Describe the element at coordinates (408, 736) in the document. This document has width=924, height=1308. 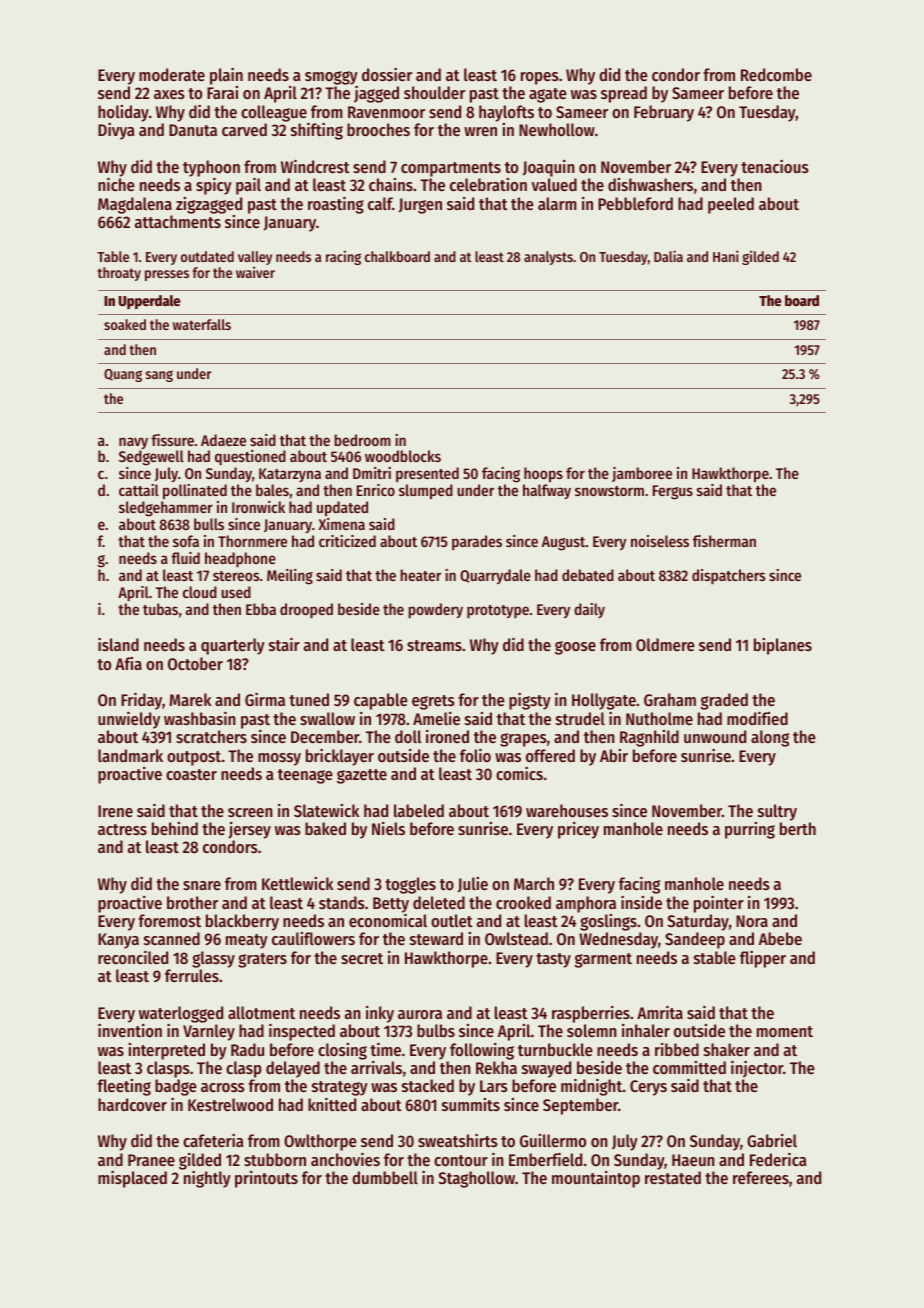
I see `doll` at that location.
